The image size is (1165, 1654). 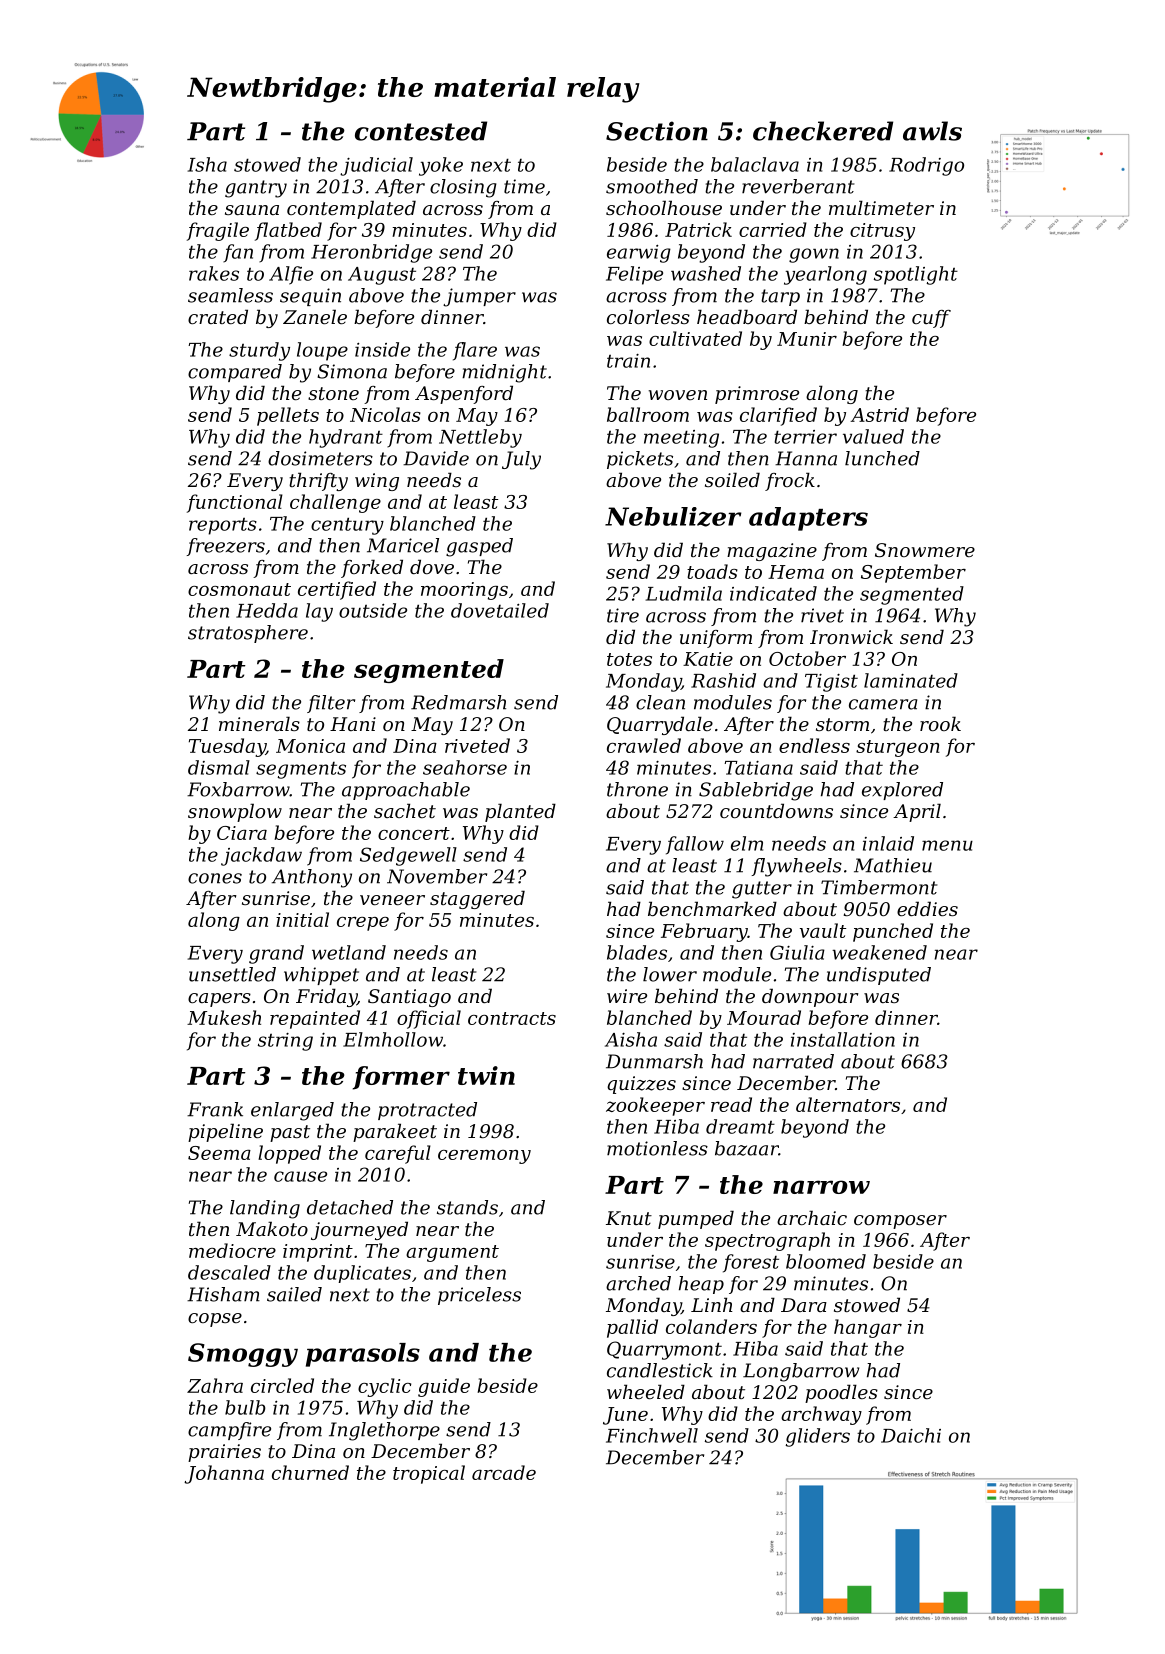 What do you see at coordinates (888, 843) in the screenshot?
I see `inlaid` at bounding box center [888, 843].
